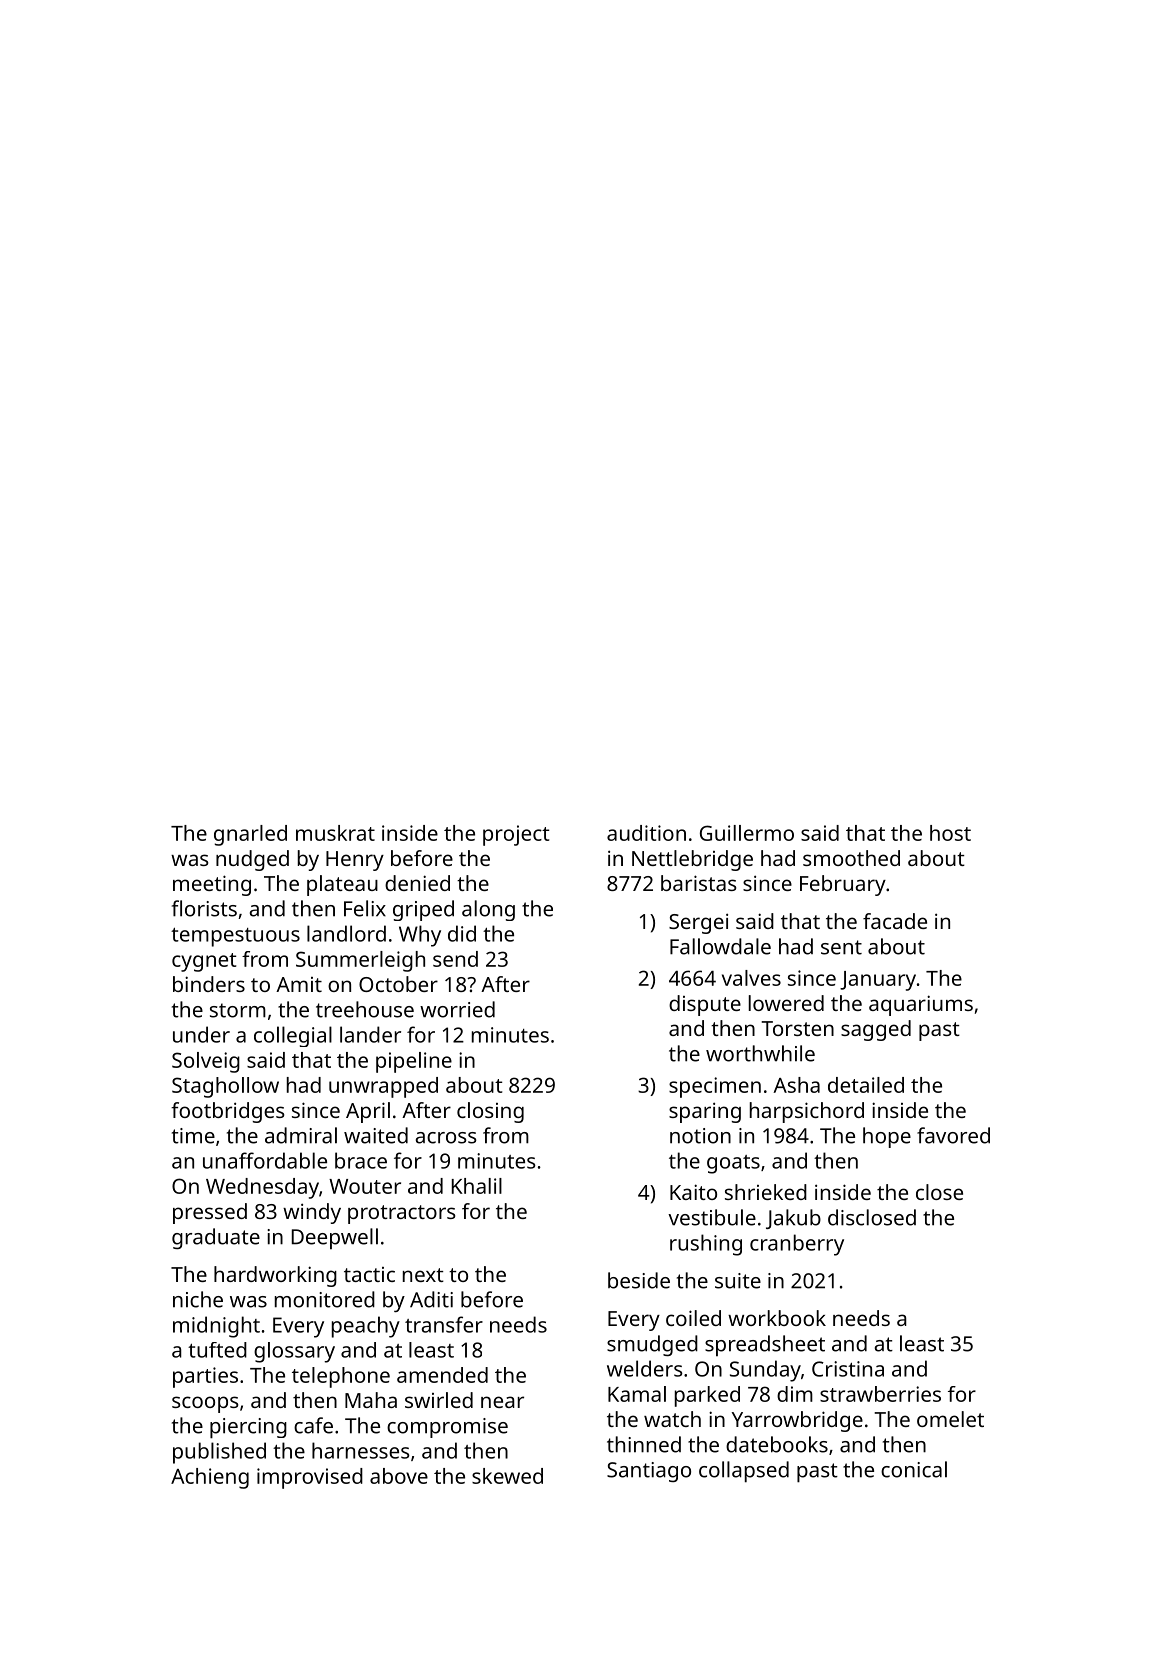 The height and width of the screenshot is (1654, 1165). I want to click on pressed, so click(210, 1213).
